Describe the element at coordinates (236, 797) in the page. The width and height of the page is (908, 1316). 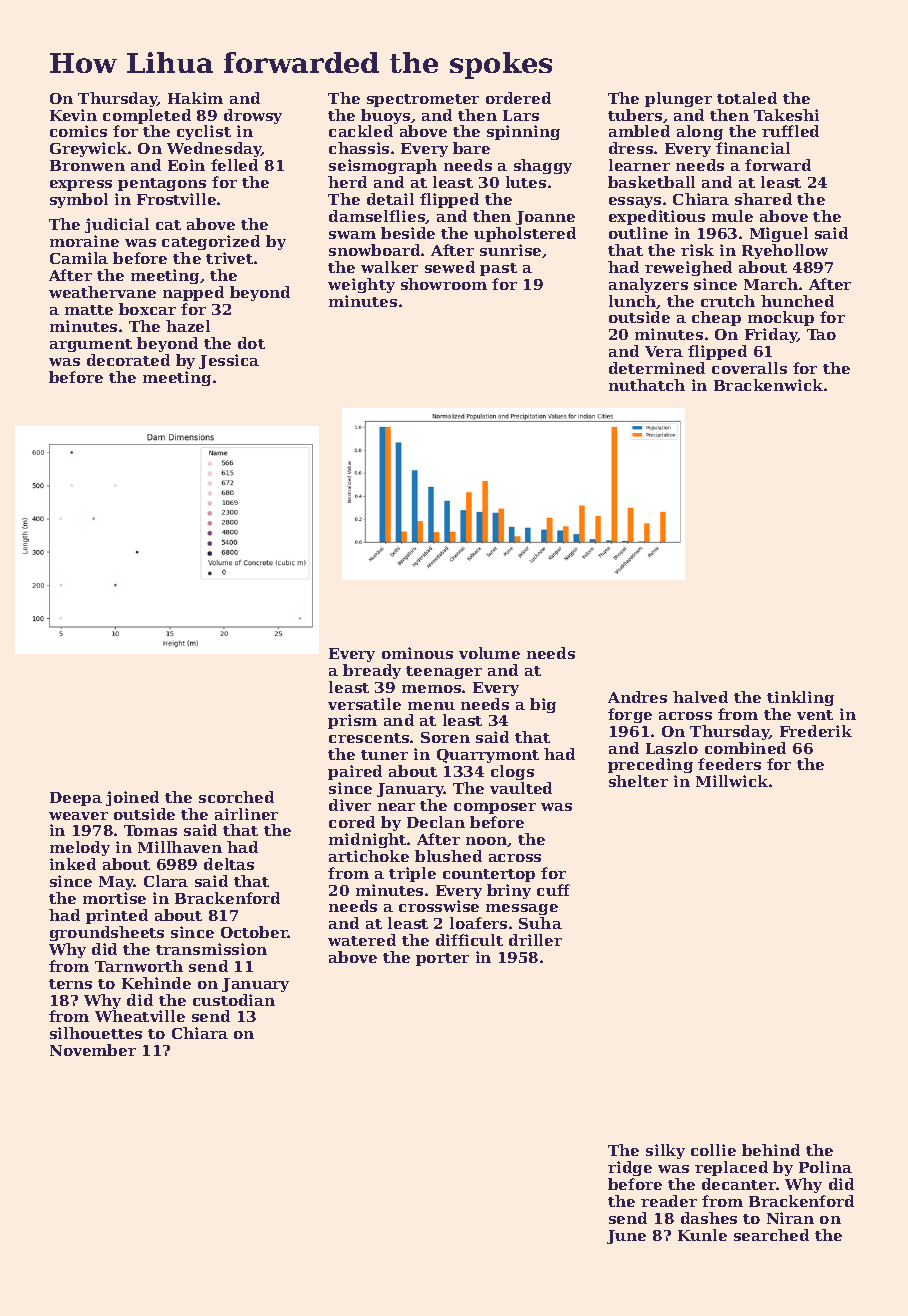
I see `scorched` at that location.
